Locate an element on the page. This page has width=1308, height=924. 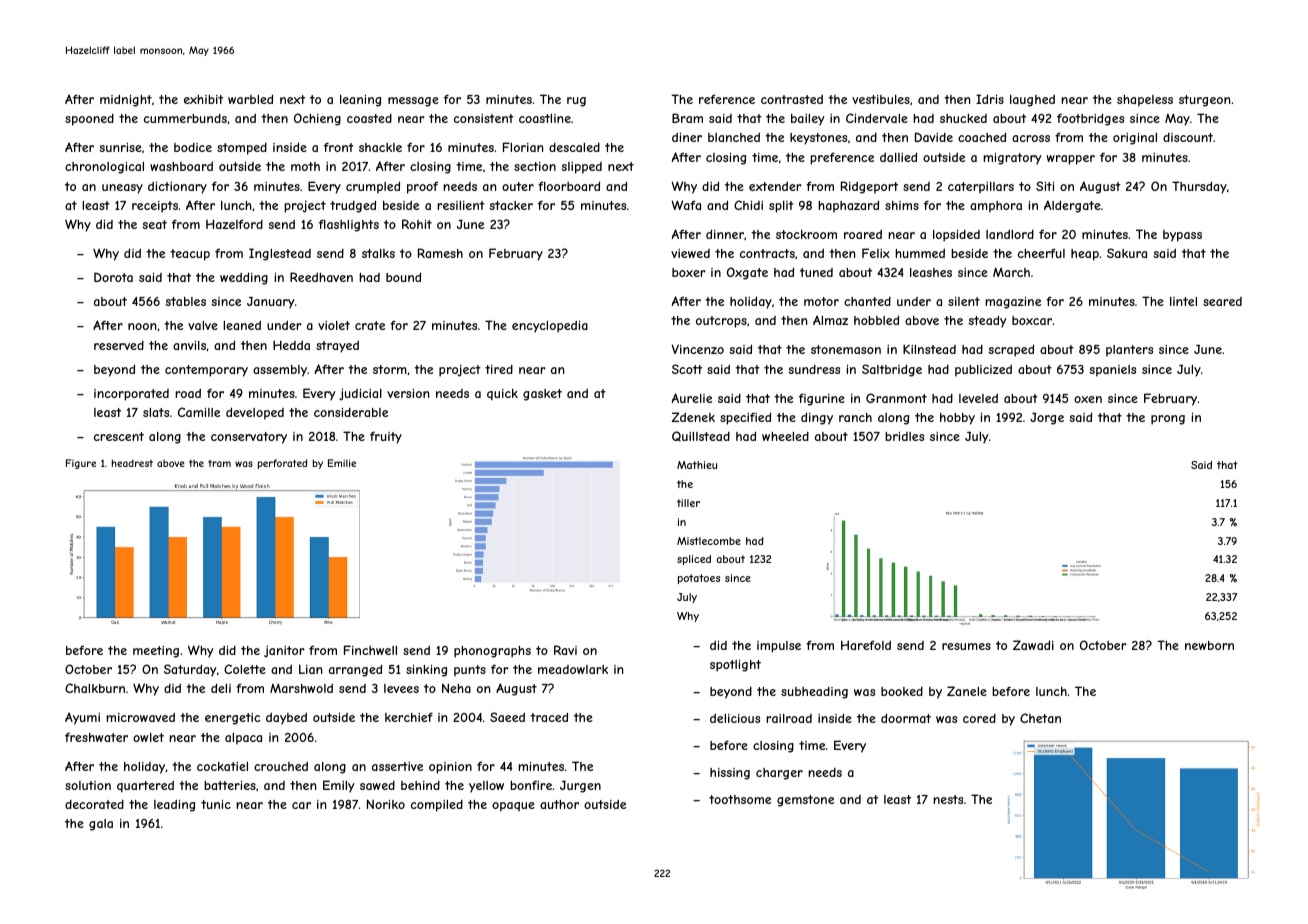
toothsome is located at coordinates (740, 799).
